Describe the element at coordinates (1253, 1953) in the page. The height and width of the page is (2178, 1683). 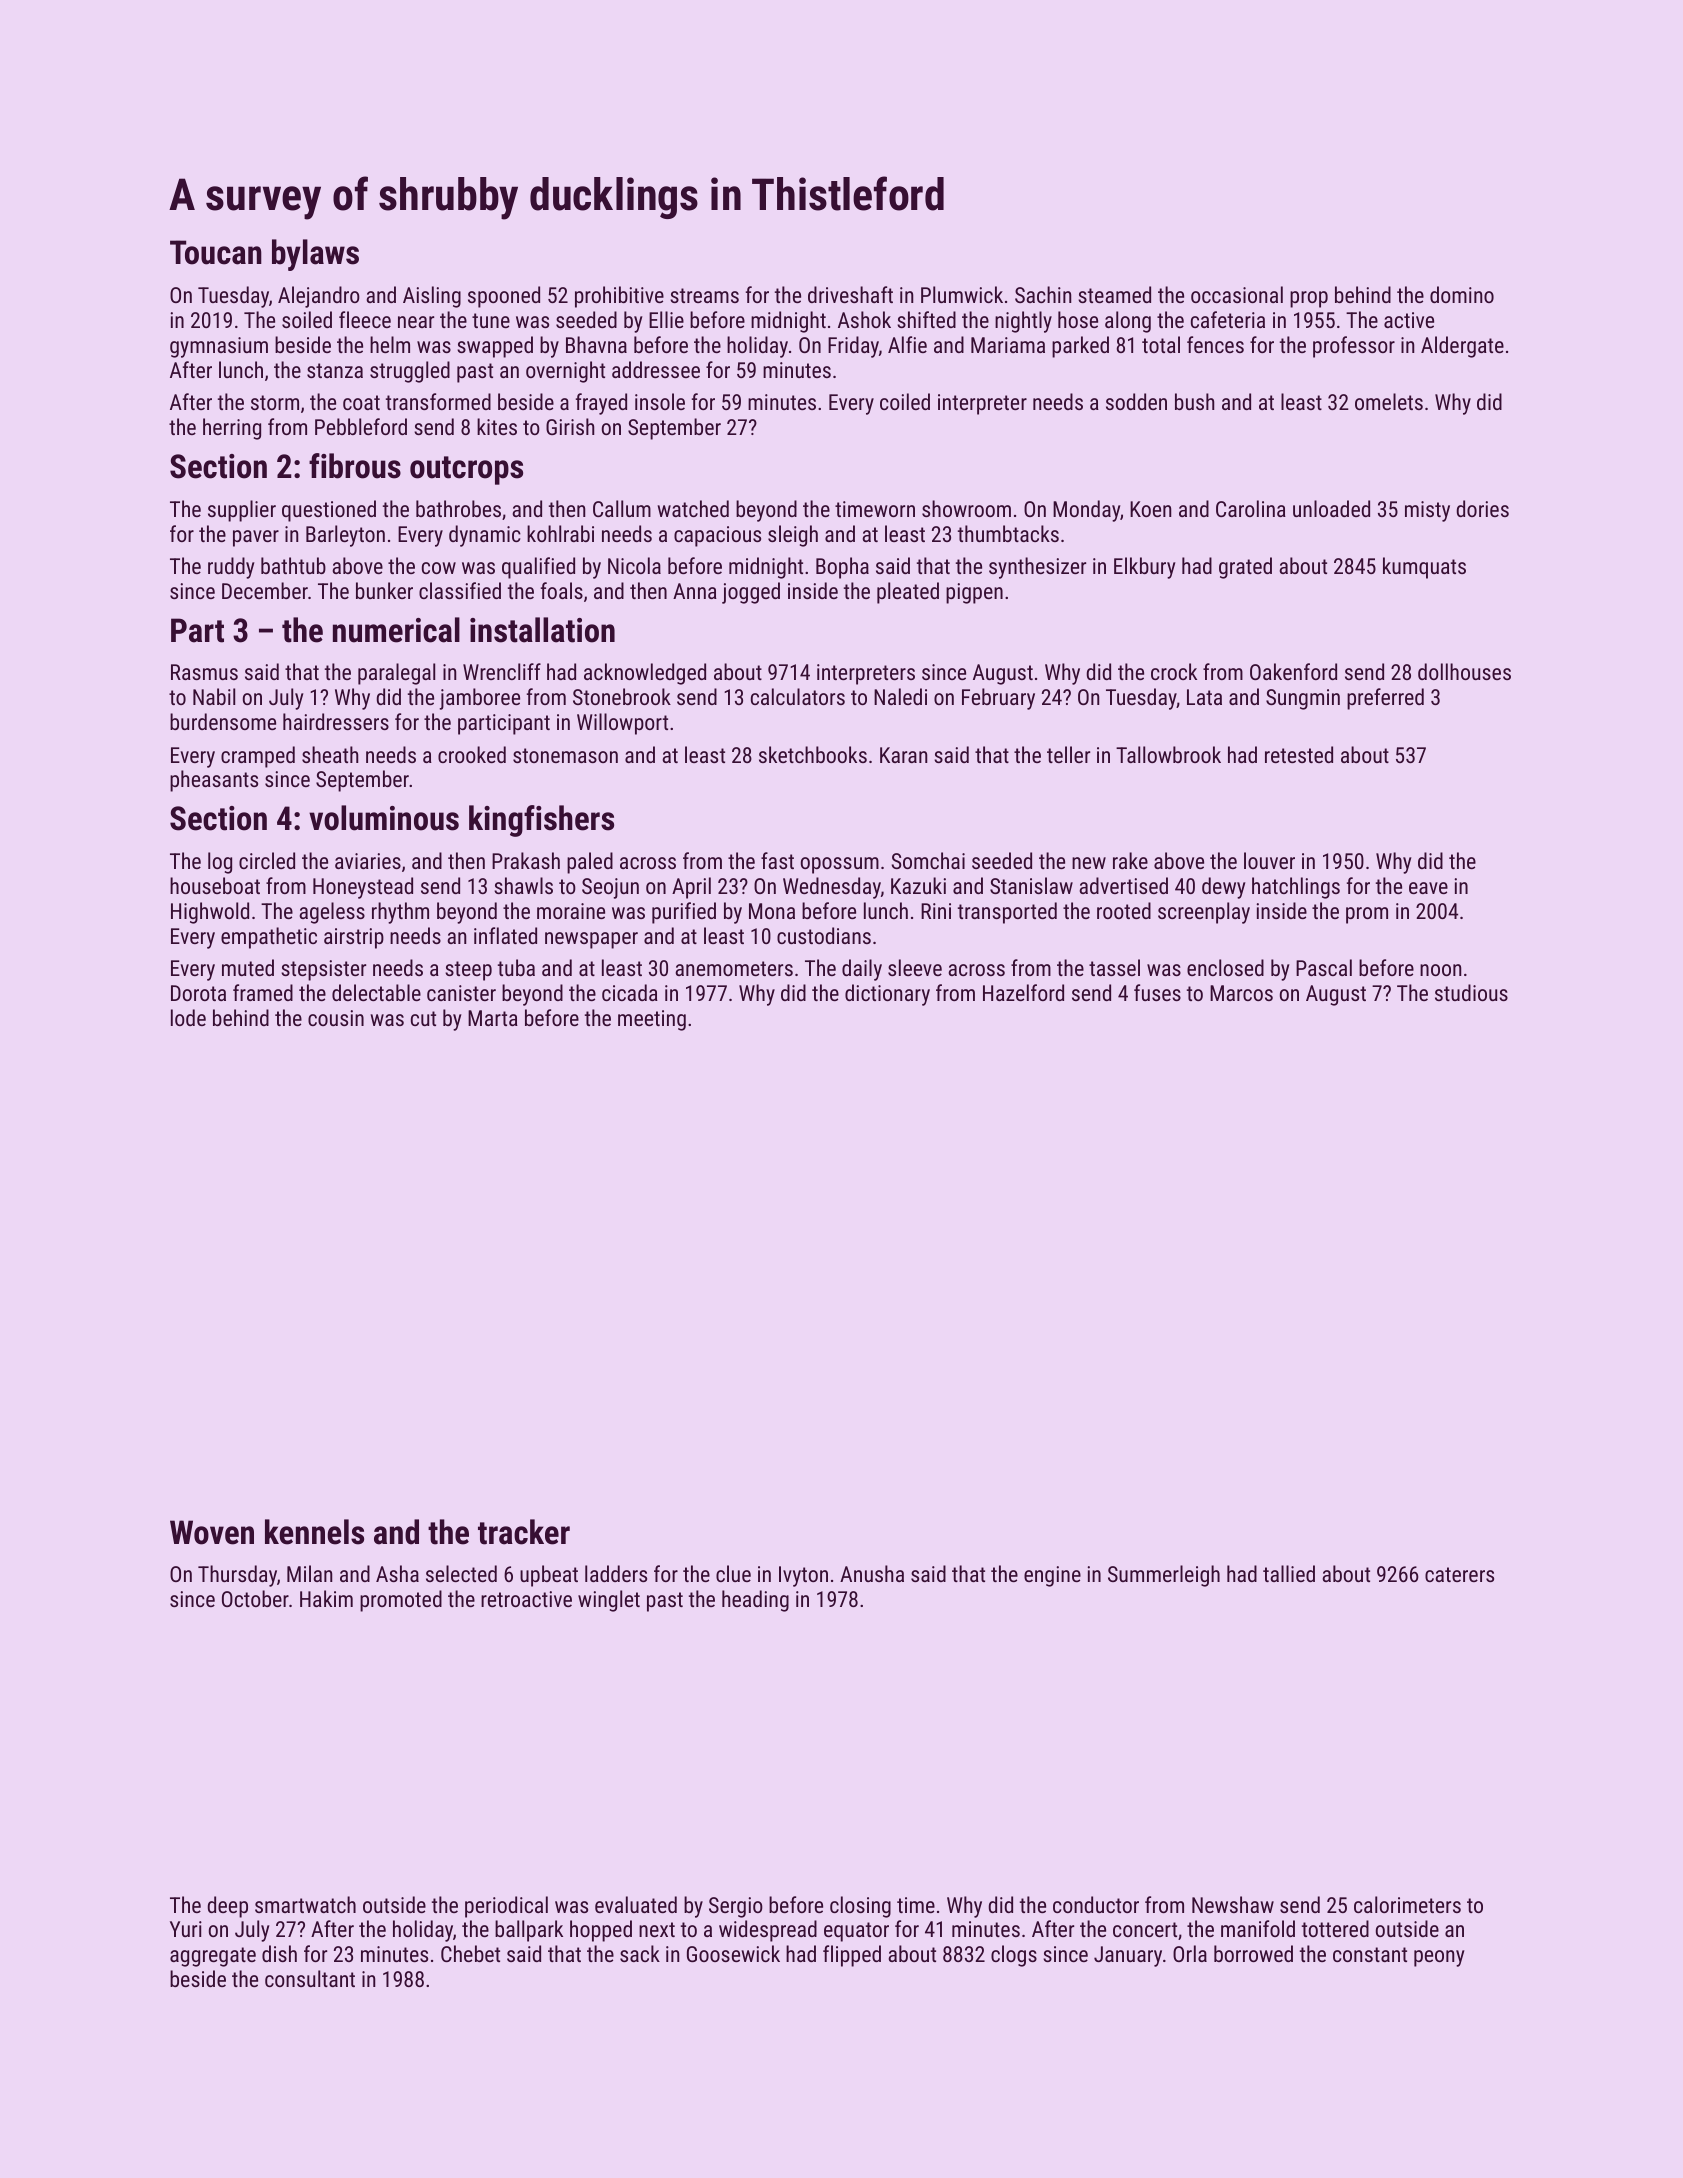
I see `borrowed` at that location.
